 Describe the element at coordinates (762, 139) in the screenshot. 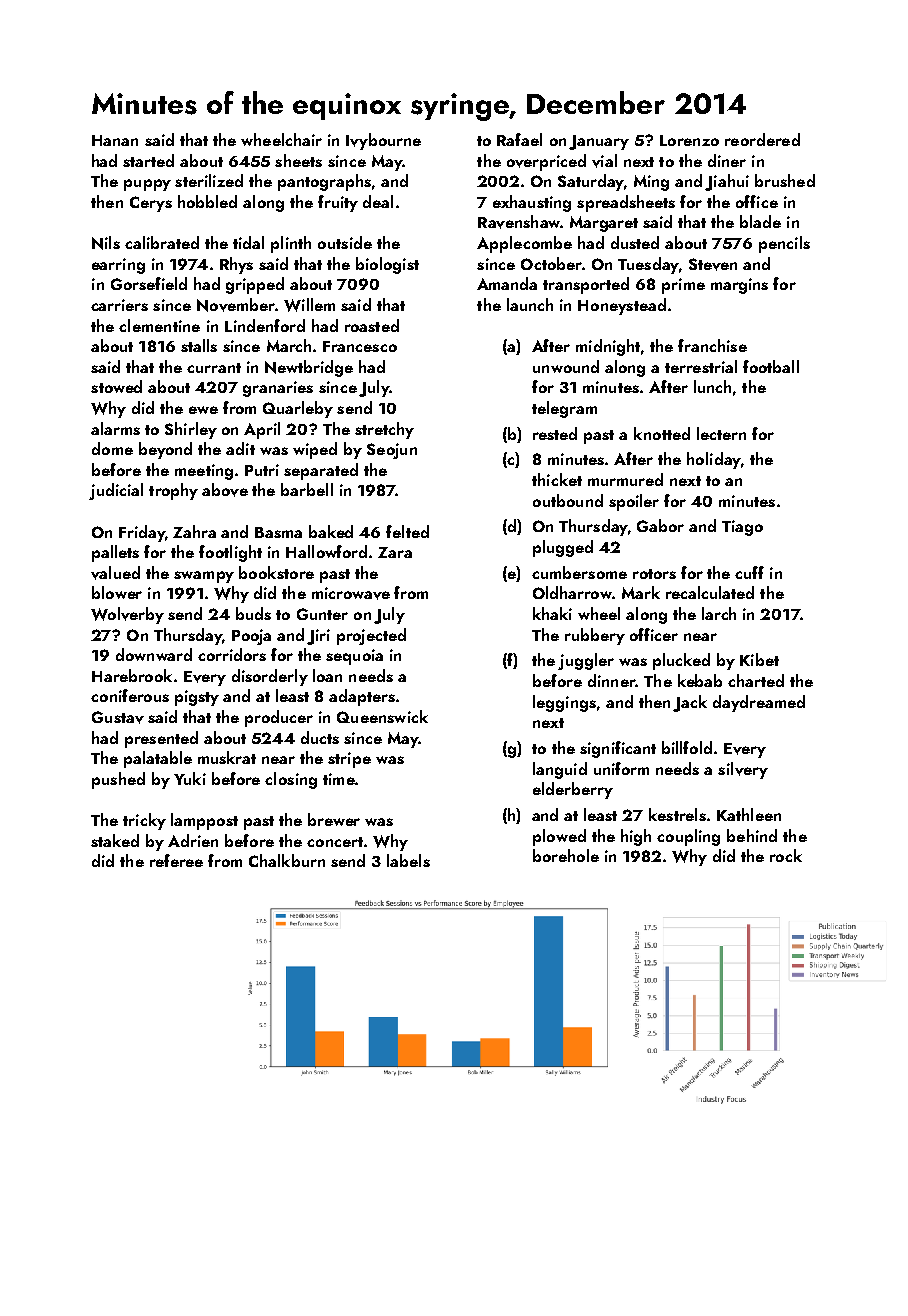

I see `reordered` at that location.
